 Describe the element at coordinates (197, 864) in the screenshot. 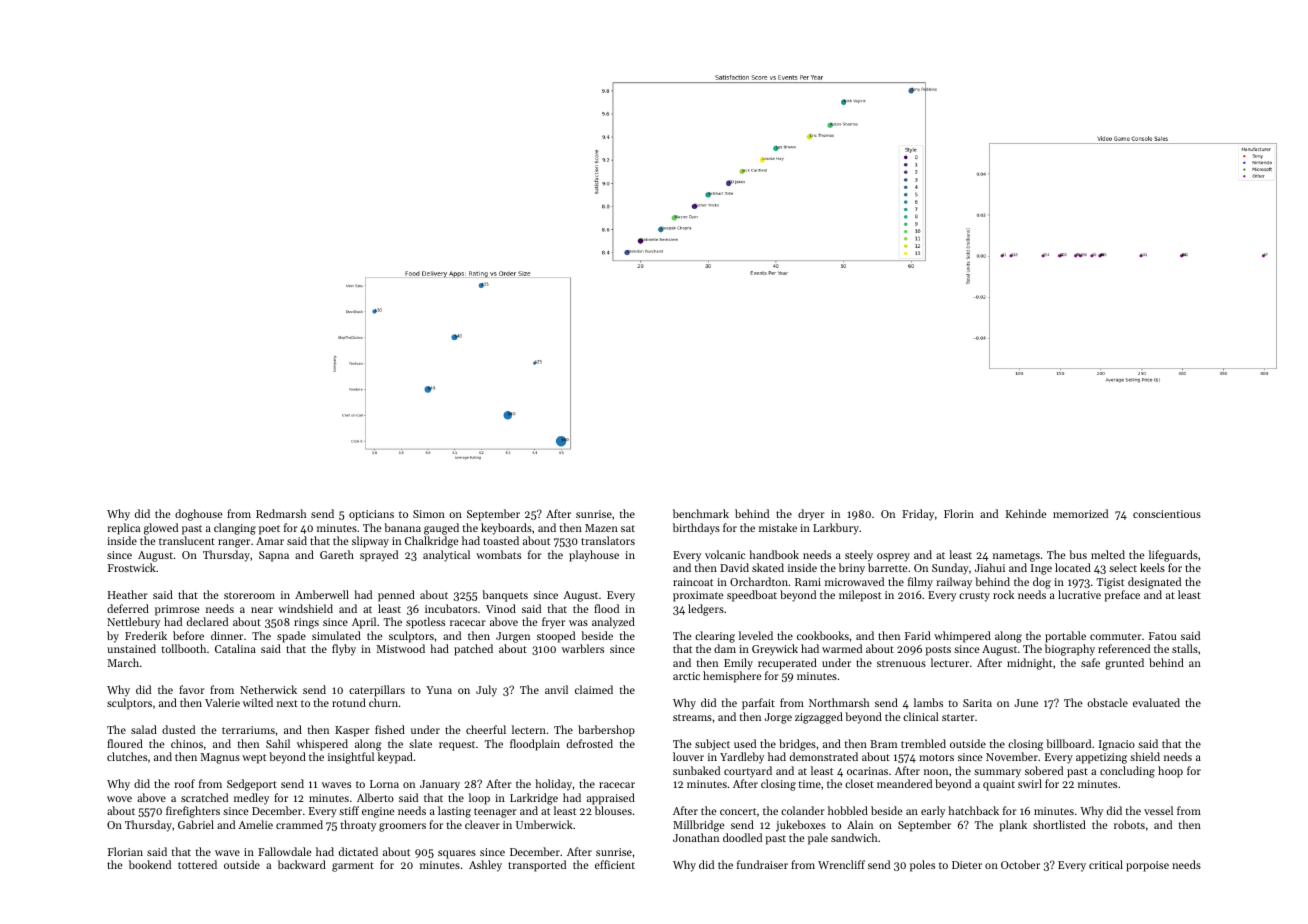

I see `tottered` at that location.
